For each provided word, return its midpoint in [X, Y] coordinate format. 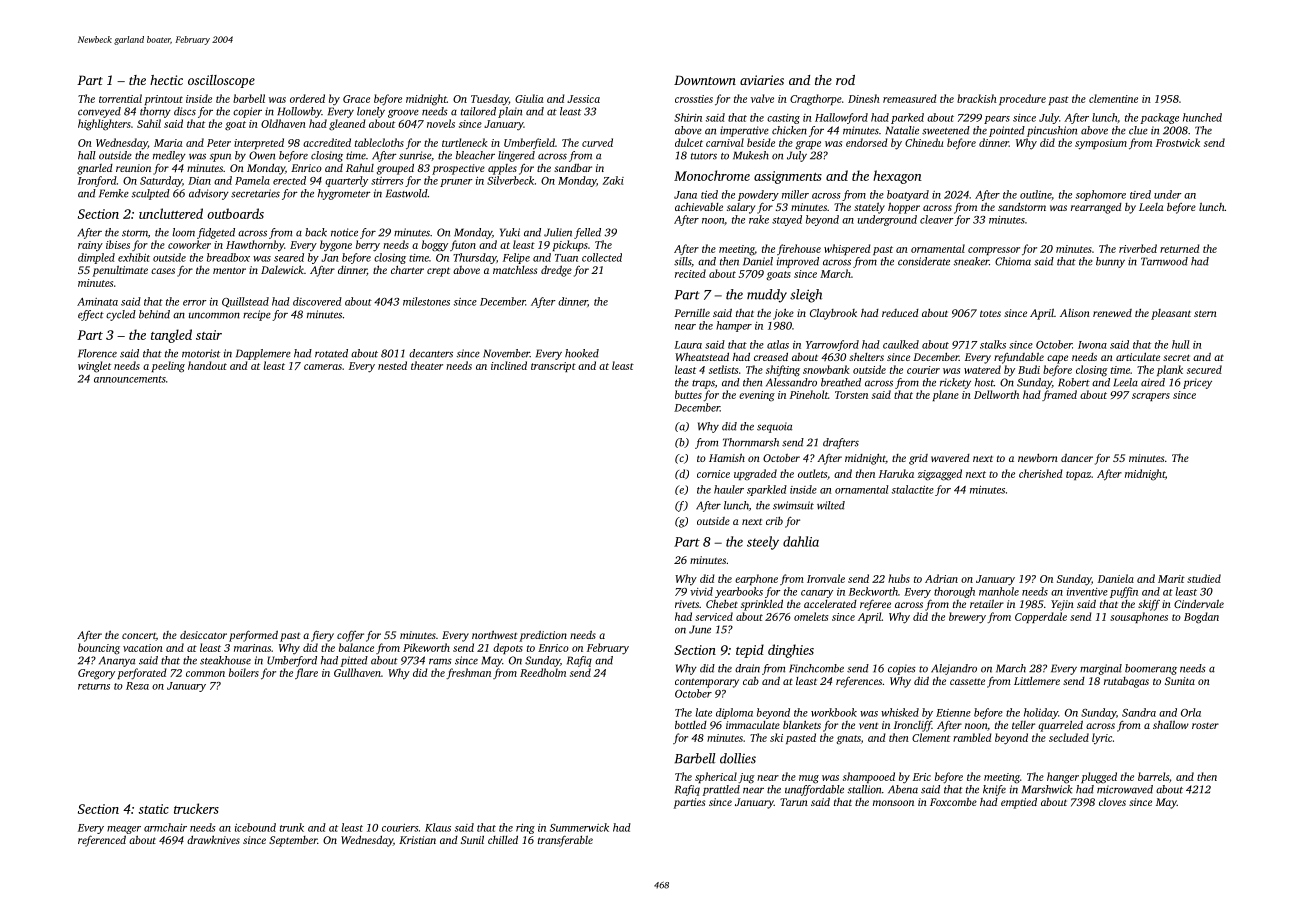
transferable [565, 841]
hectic [166, 80]
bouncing [99, 649]
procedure [1022, 99]
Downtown [705, 80]
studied [1204, 578]
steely [763, 543]
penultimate [120, 271]
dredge [556, 271]
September [293, 841]
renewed [1112, 313]
